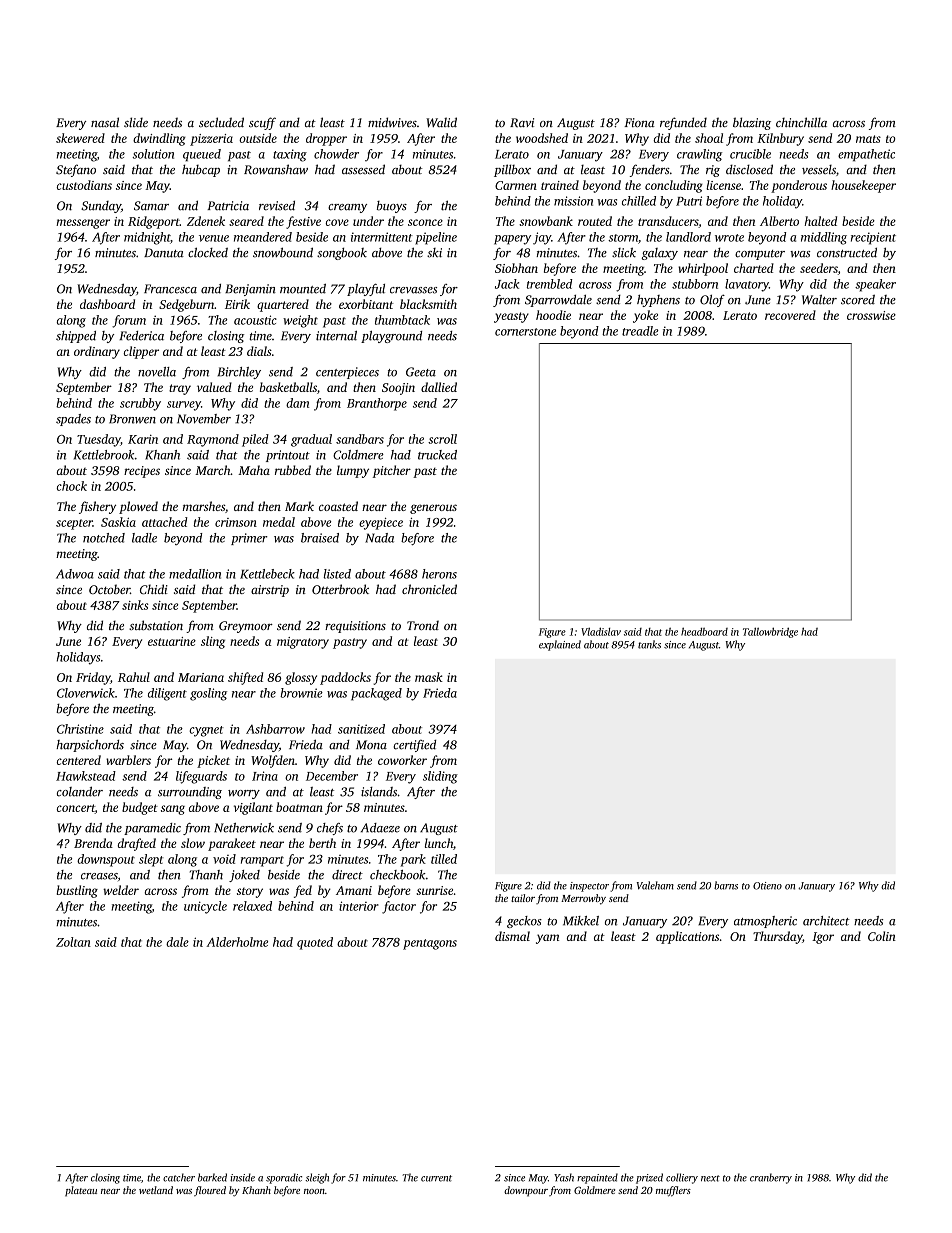 Image resolution: width=952 pixels, height=1233 pixels. What do you see at coordinates (129, 321) in the page?
I see `forum` at bounding box center [129, 321].
